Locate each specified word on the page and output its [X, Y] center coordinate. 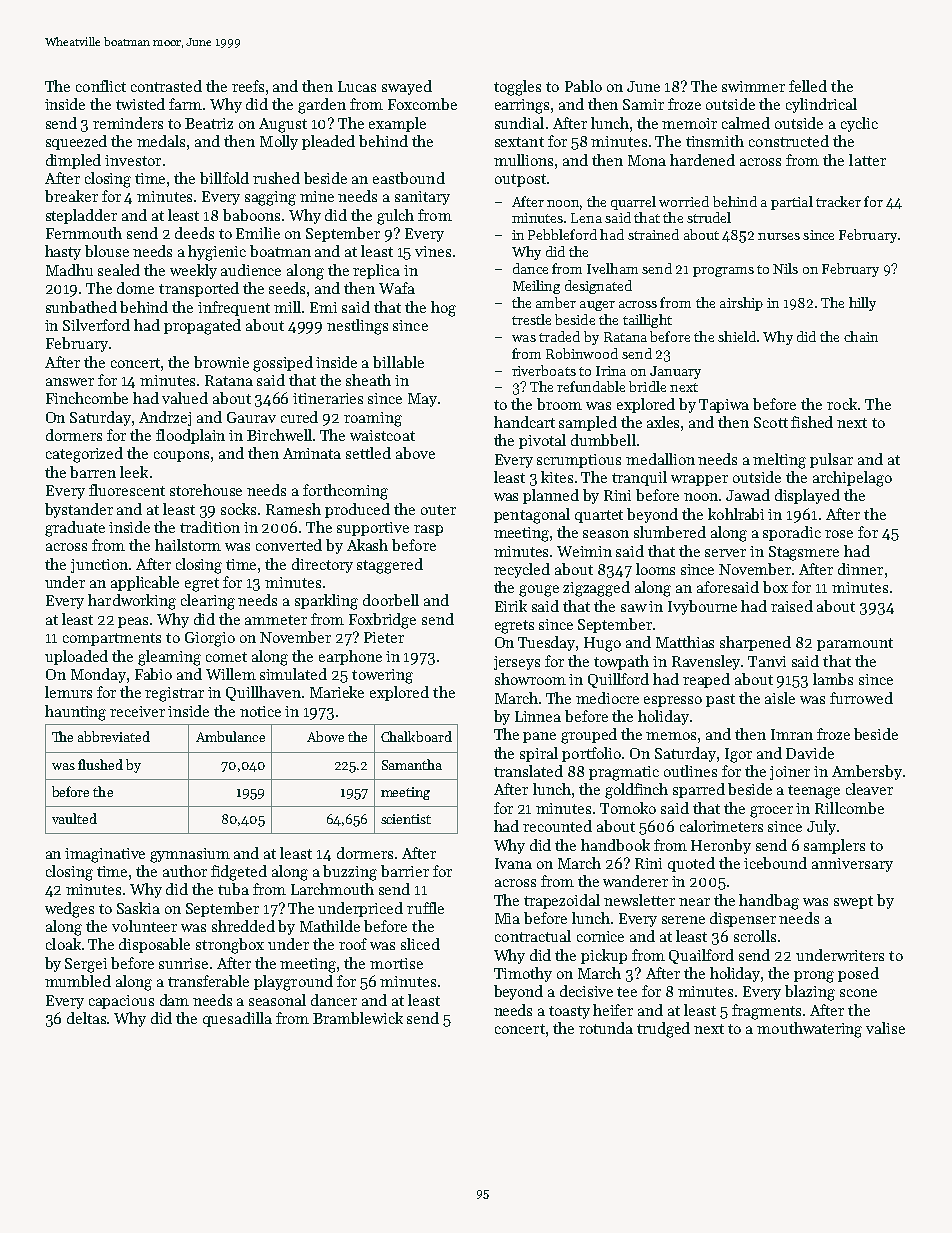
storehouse [206, 490]
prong [814, 977]
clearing [208, 602]
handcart [524, 422]
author [185, 871]
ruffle [425, 908]
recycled [522, 570]
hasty [63, 252]
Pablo [583, 86]
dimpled [73, 161]
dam [174, 1000]
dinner [860, 569]
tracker [838, 201]
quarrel [633, 203]
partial [792, 203]
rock [842, 404]
